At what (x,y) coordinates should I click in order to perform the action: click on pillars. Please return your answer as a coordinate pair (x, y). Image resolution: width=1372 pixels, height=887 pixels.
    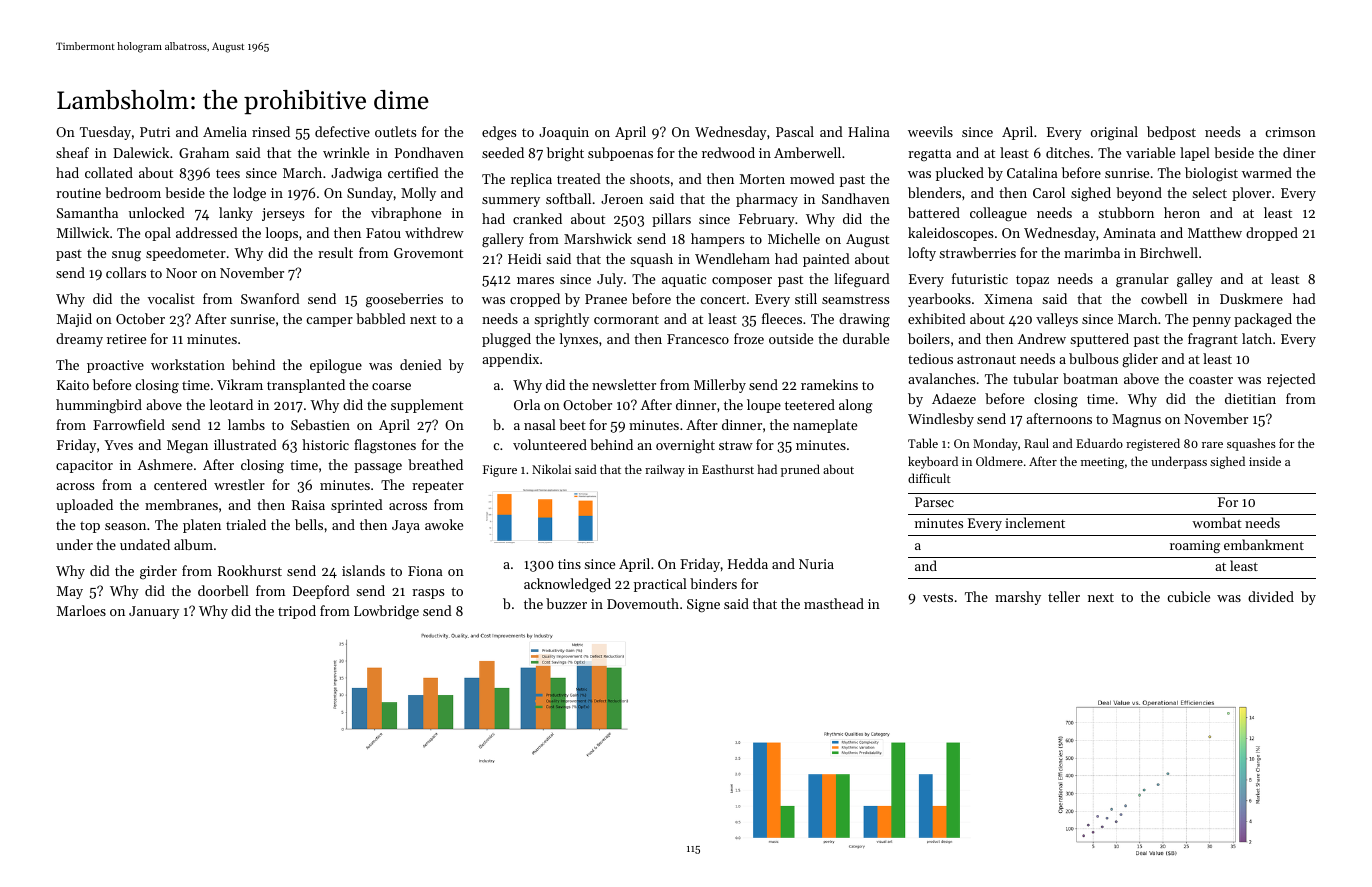
    Looking at the image, I should click on (671, 220).
